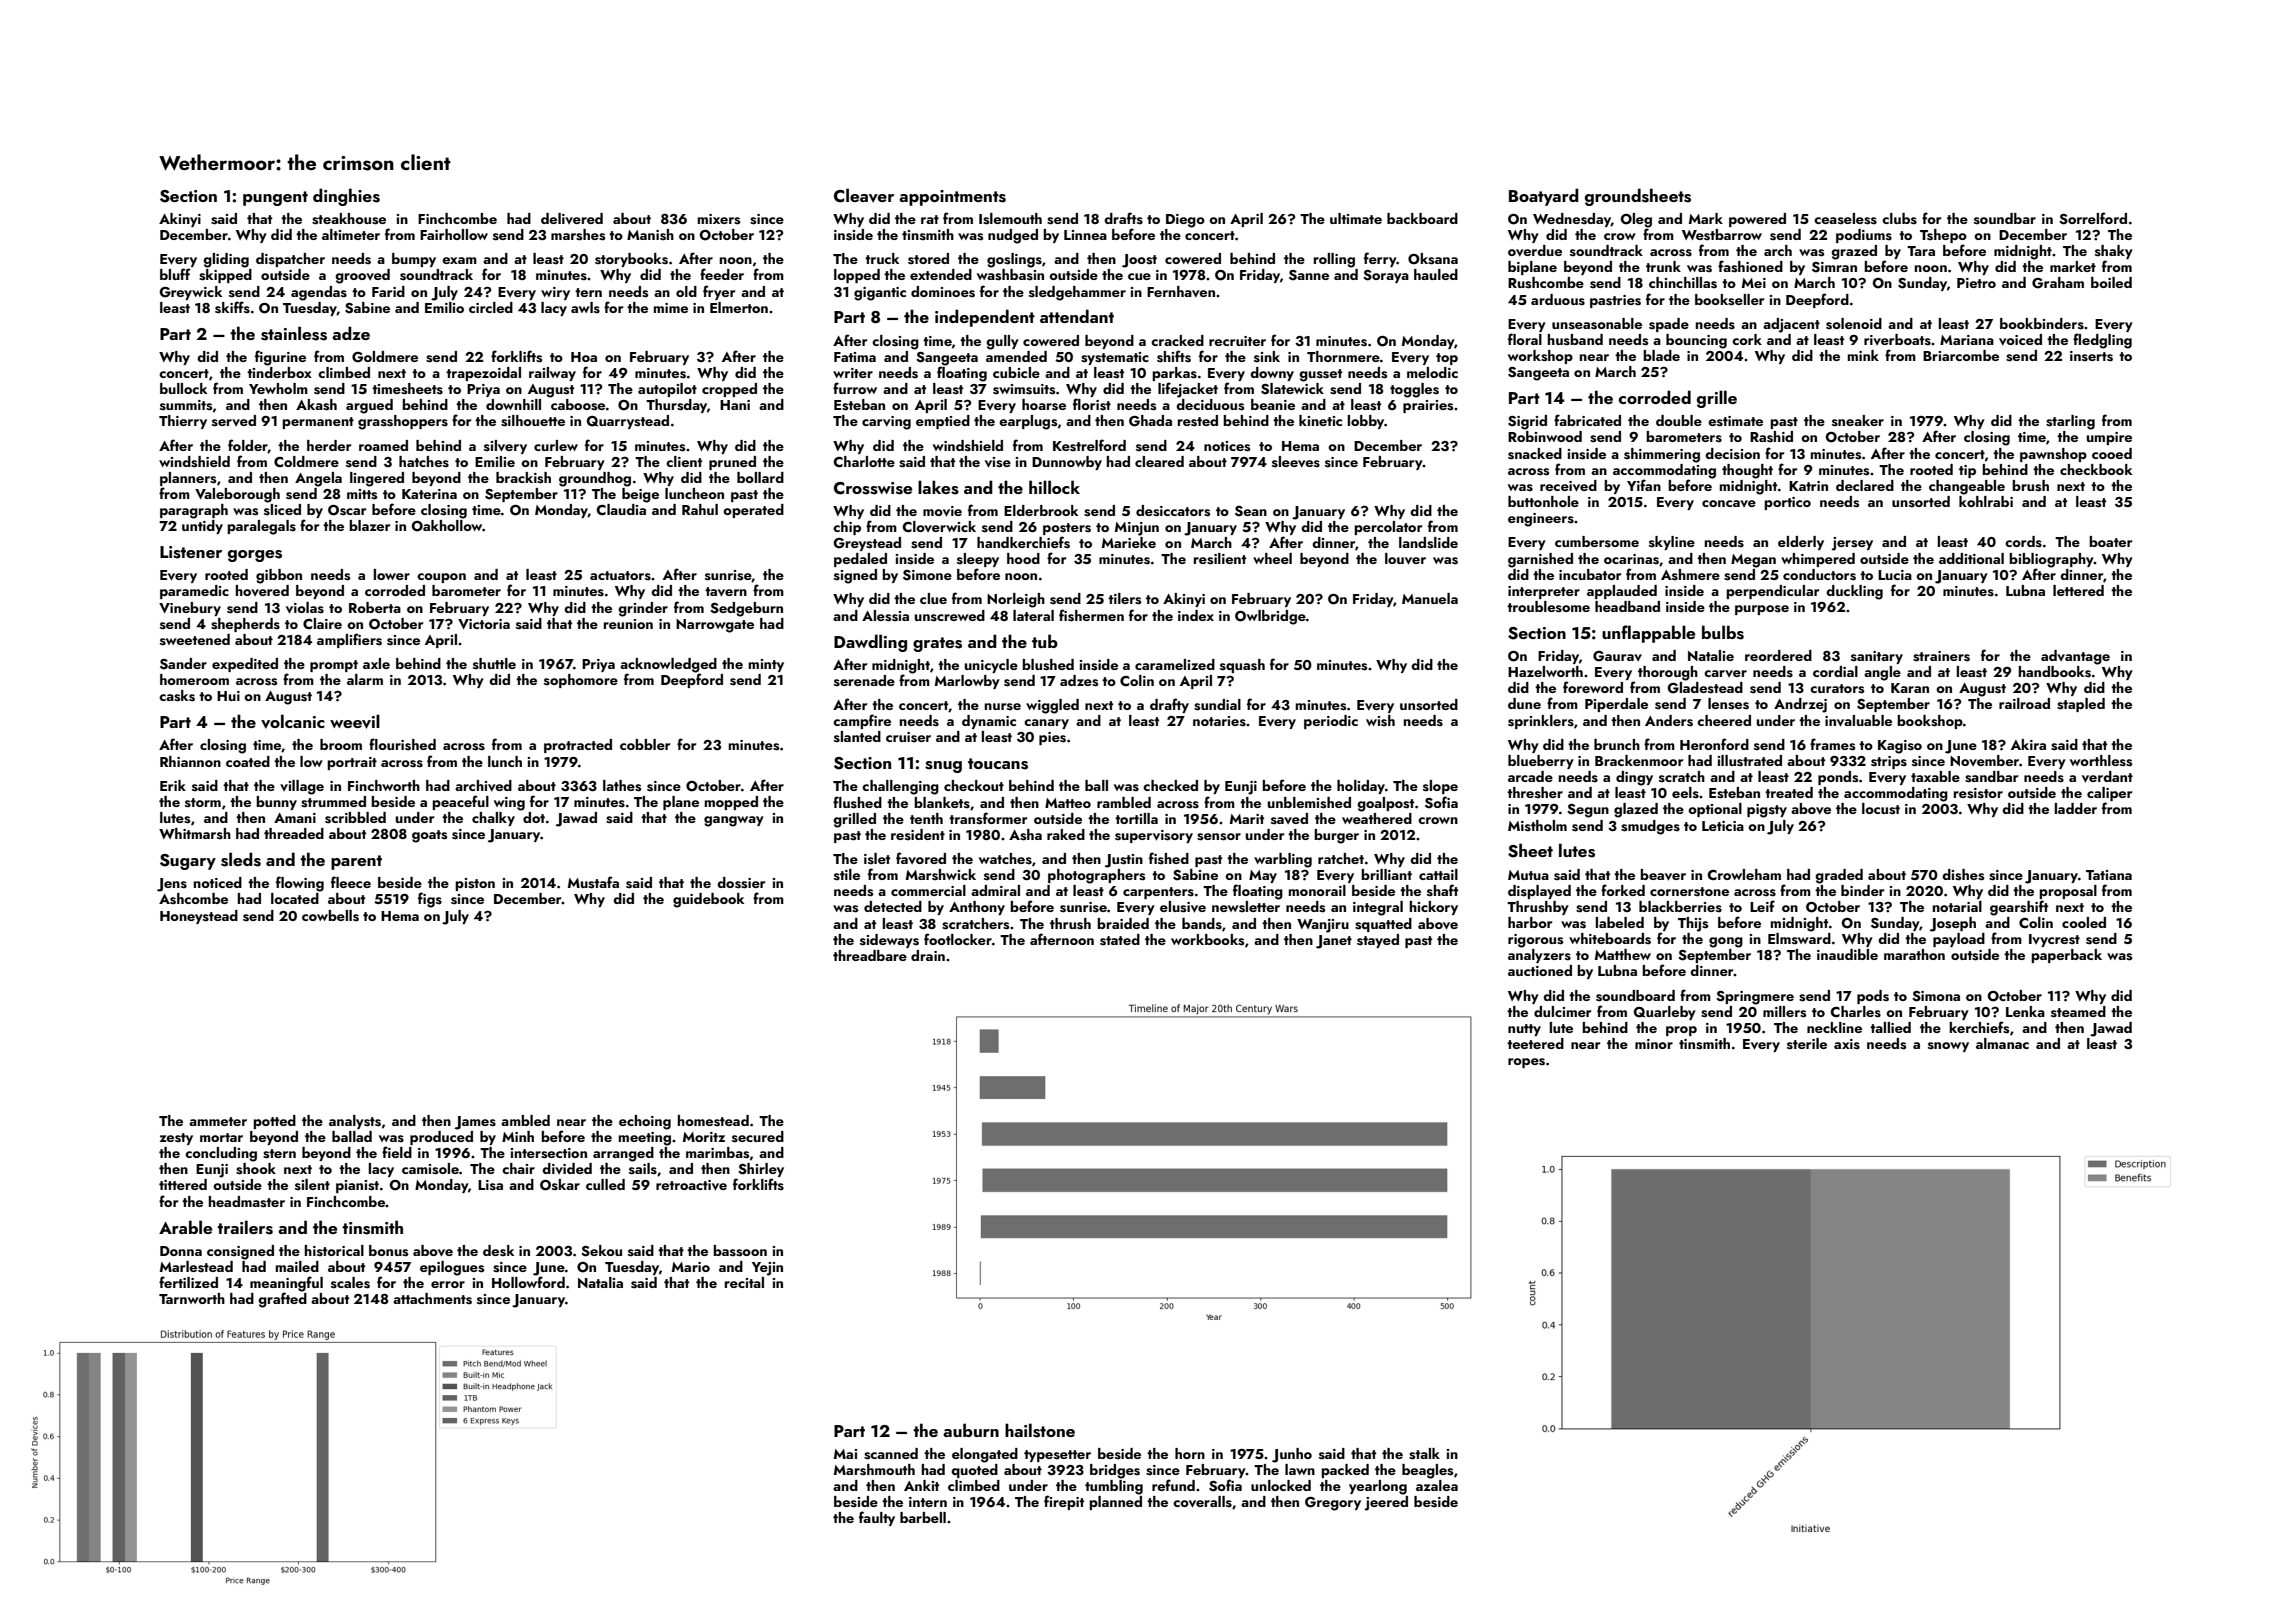  Describe the element at coordinates (330, 916) in the image. I see `cowbells` at that location.
